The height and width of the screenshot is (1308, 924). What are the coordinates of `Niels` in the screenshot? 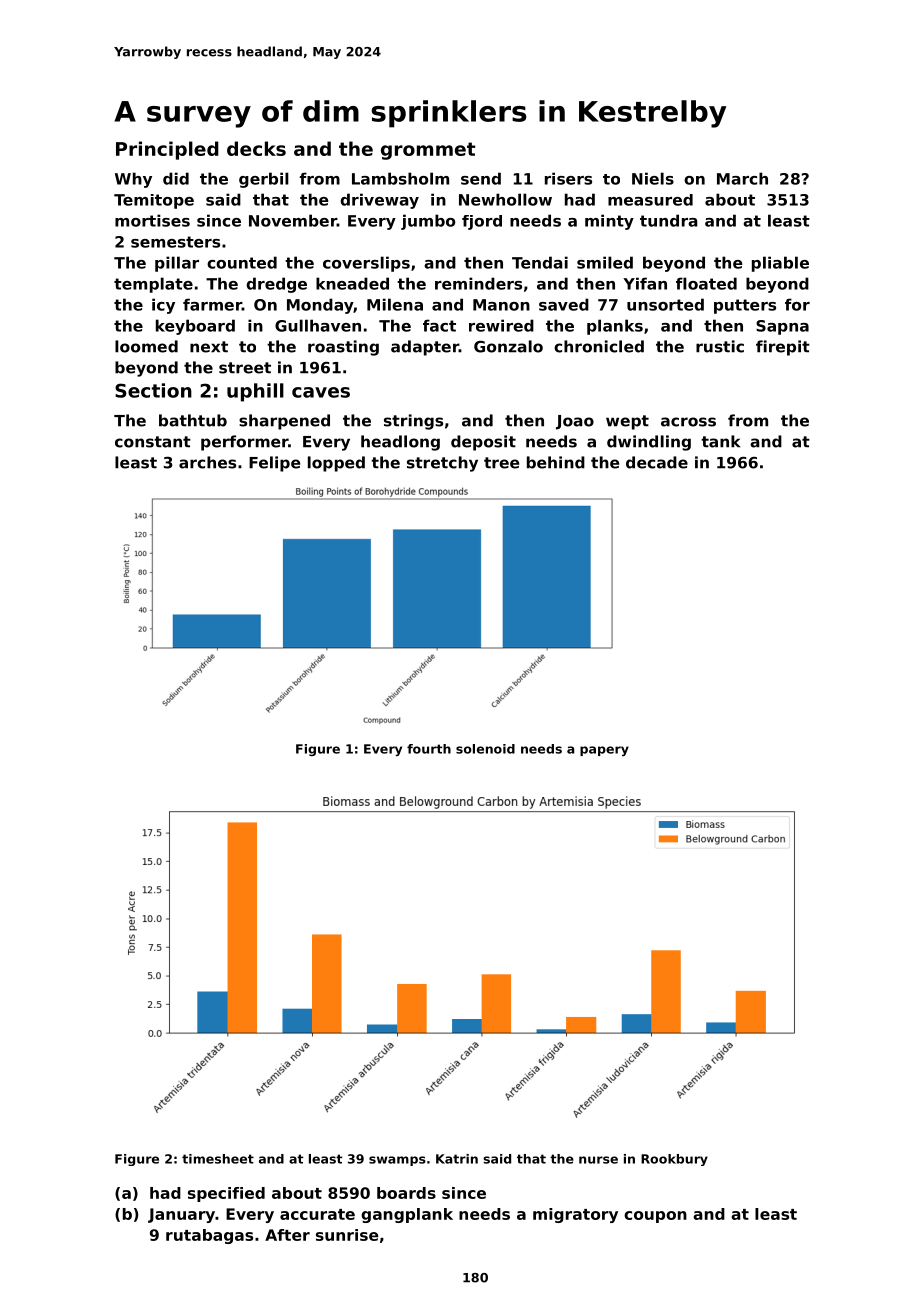 It's located at (653, 178).
